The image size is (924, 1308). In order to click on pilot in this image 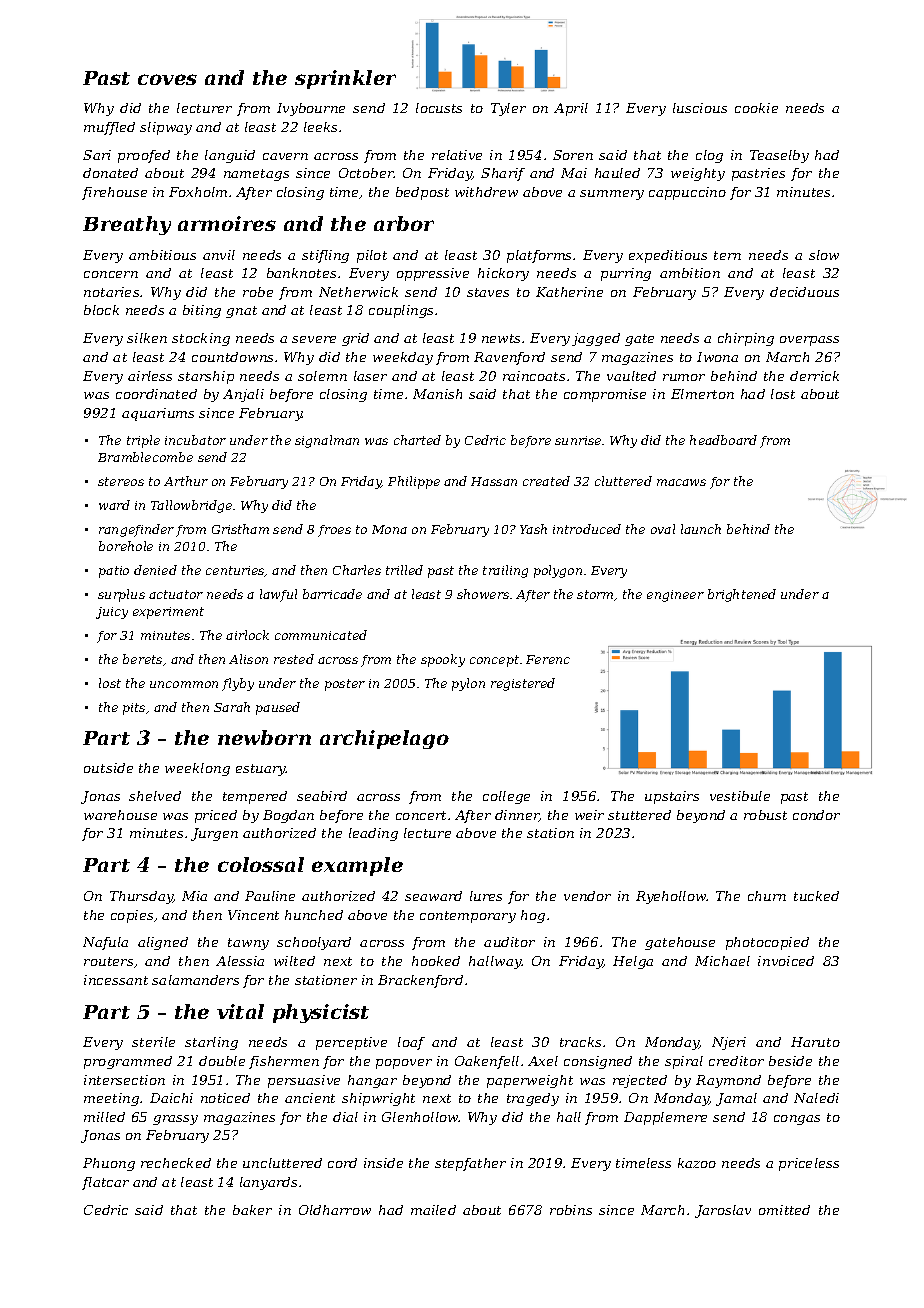, I will do `click(372, 256)`.
